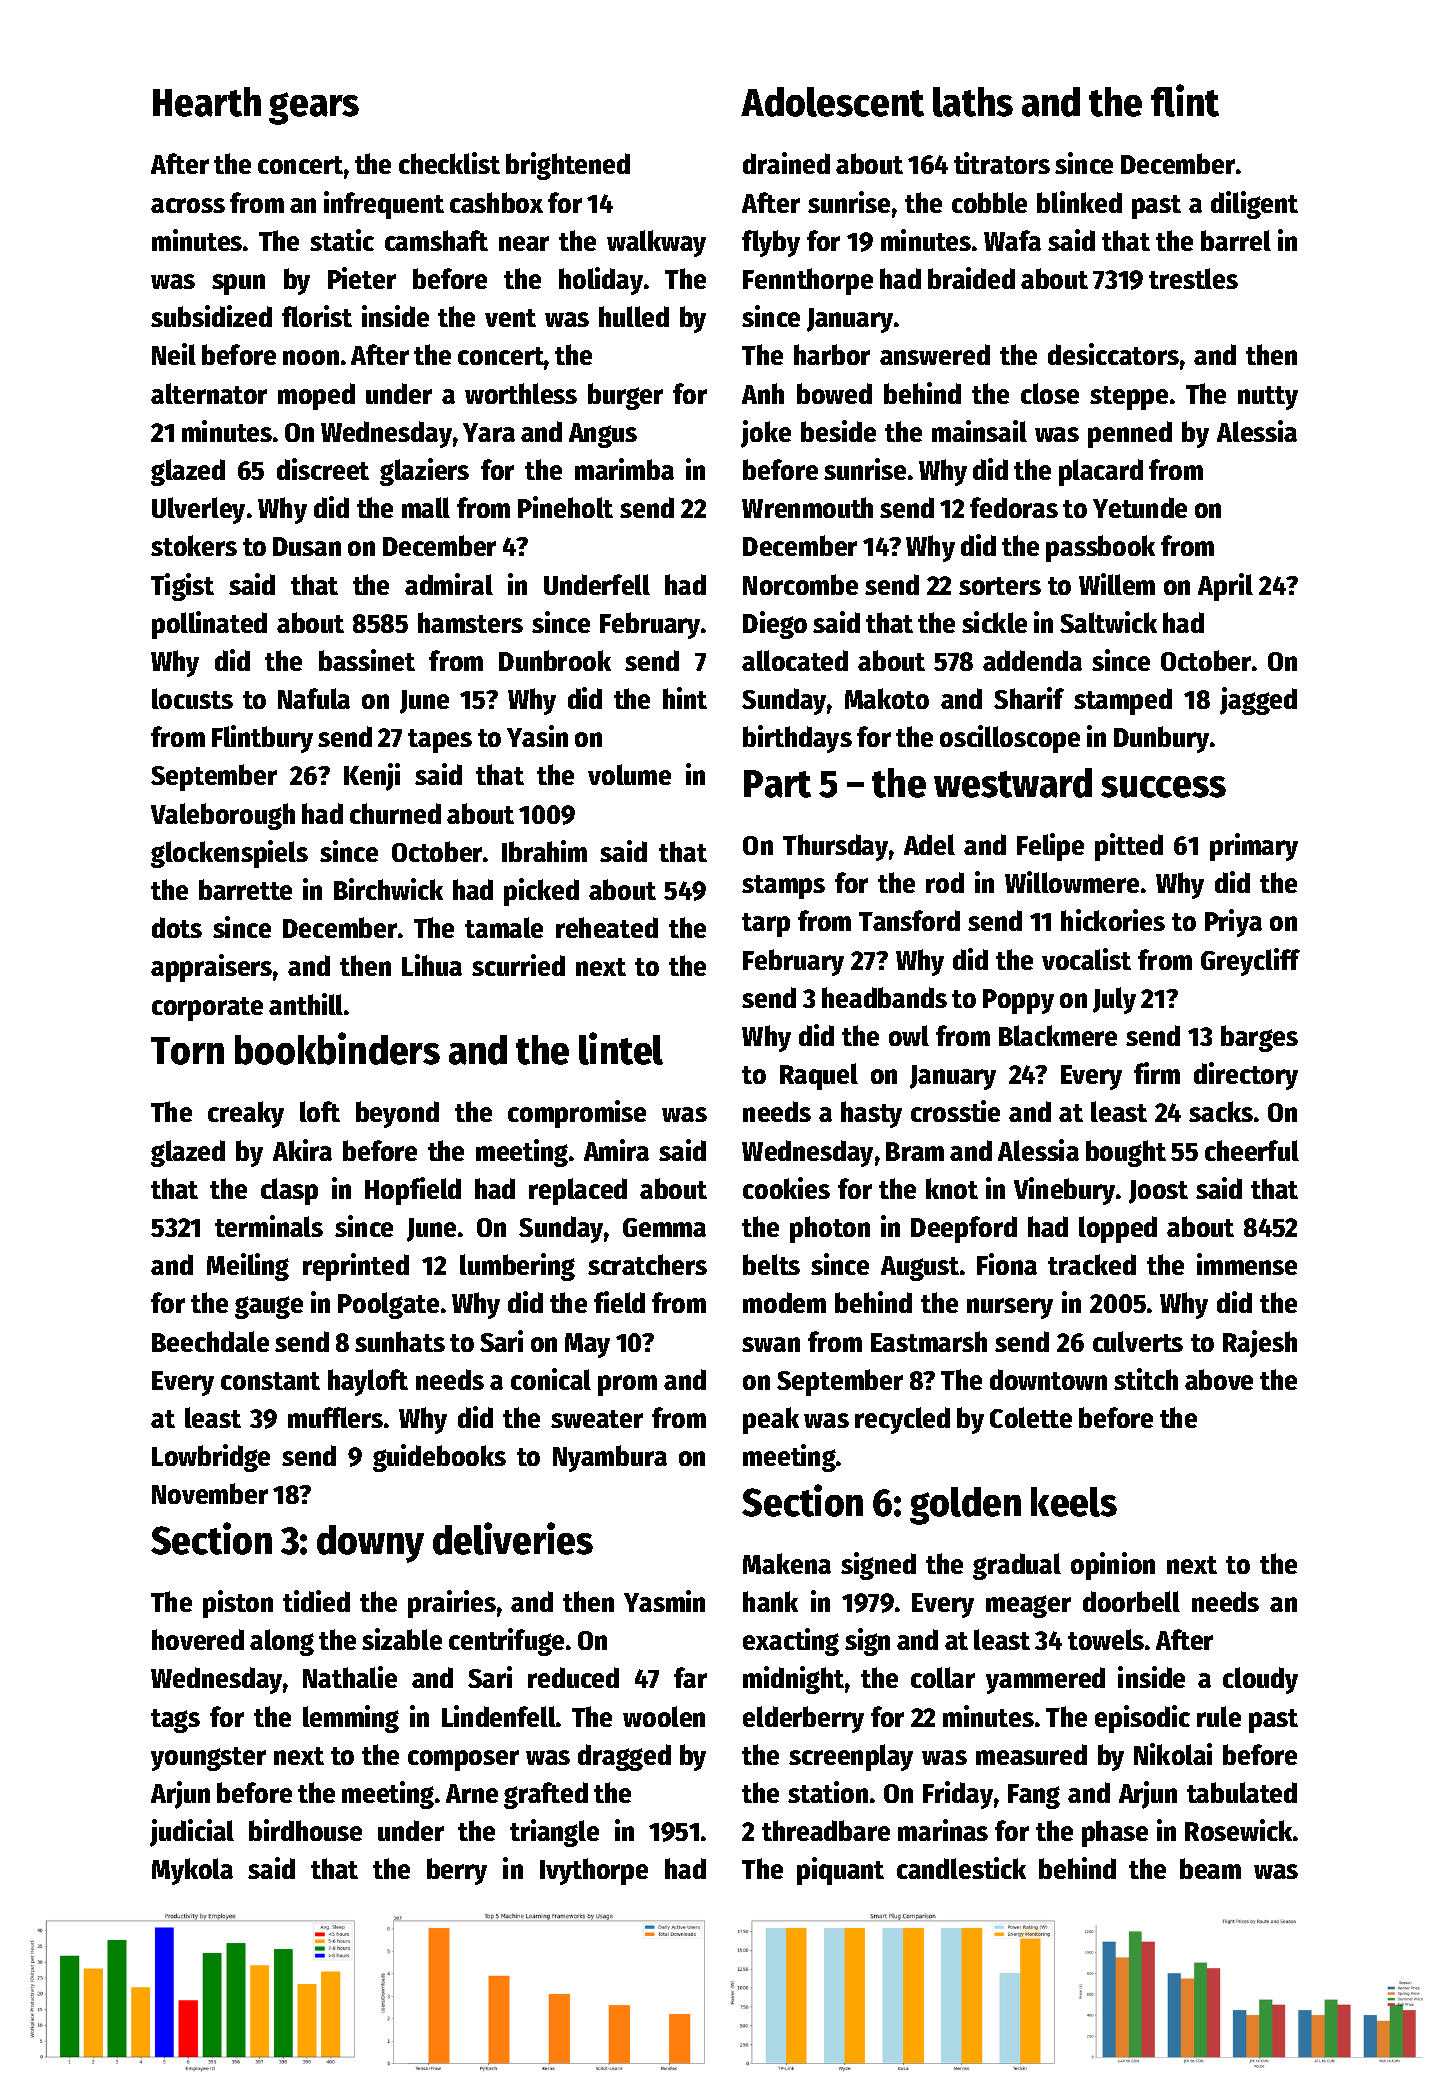  What do you see at coordinates (1193, 278) in the image?
I see `trestles` at bounding box center [1193, 278].
